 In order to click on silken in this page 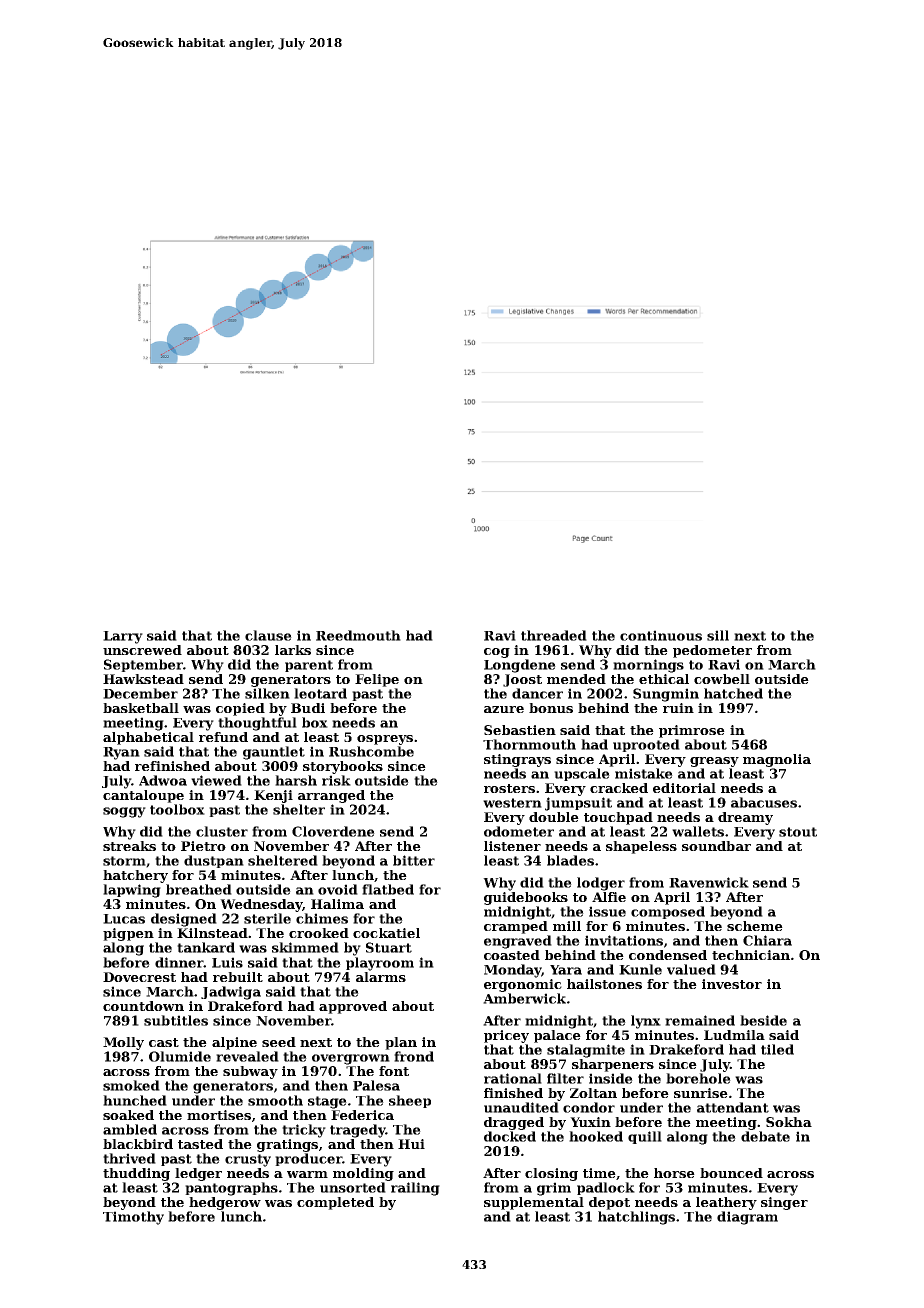, I will do `click(267, 693)`.
